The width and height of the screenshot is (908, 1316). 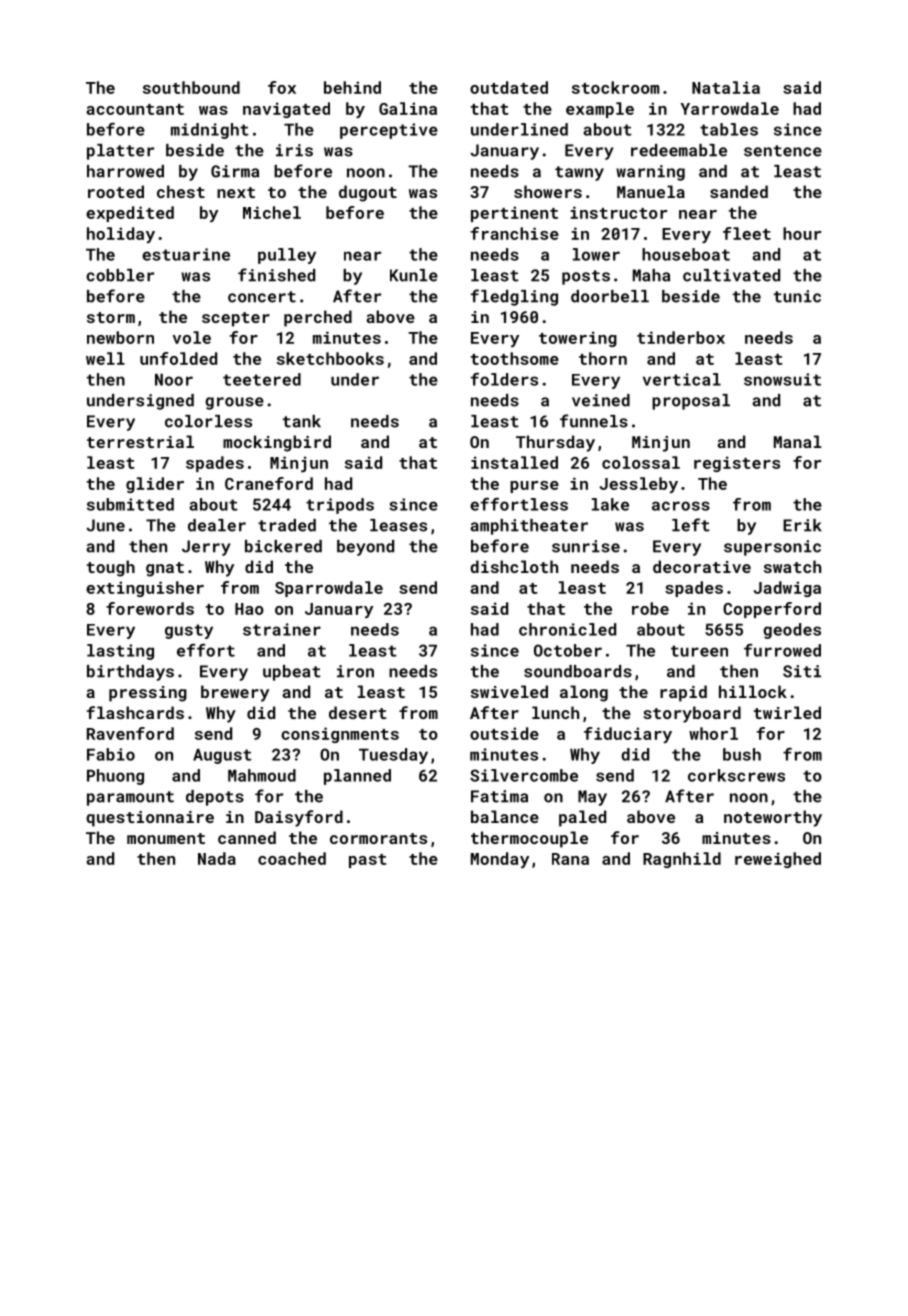 What do you see at coordinates (802, 671) in the screenshot?
I see `Siti` at bounding box center [802, 671].
